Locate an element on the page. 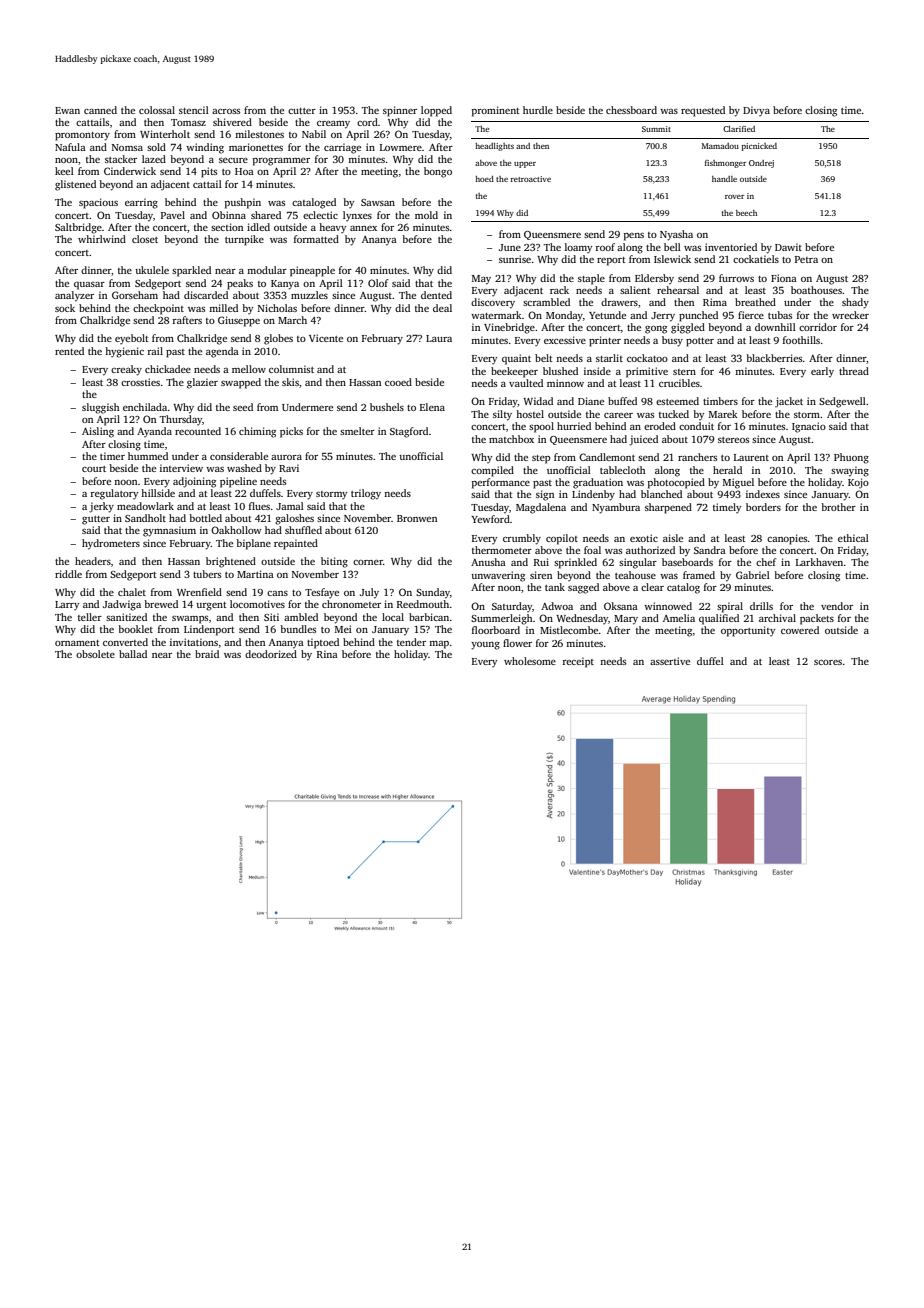 This image has width=924, height=1308. Martina is located at coordinates (255, 574).
